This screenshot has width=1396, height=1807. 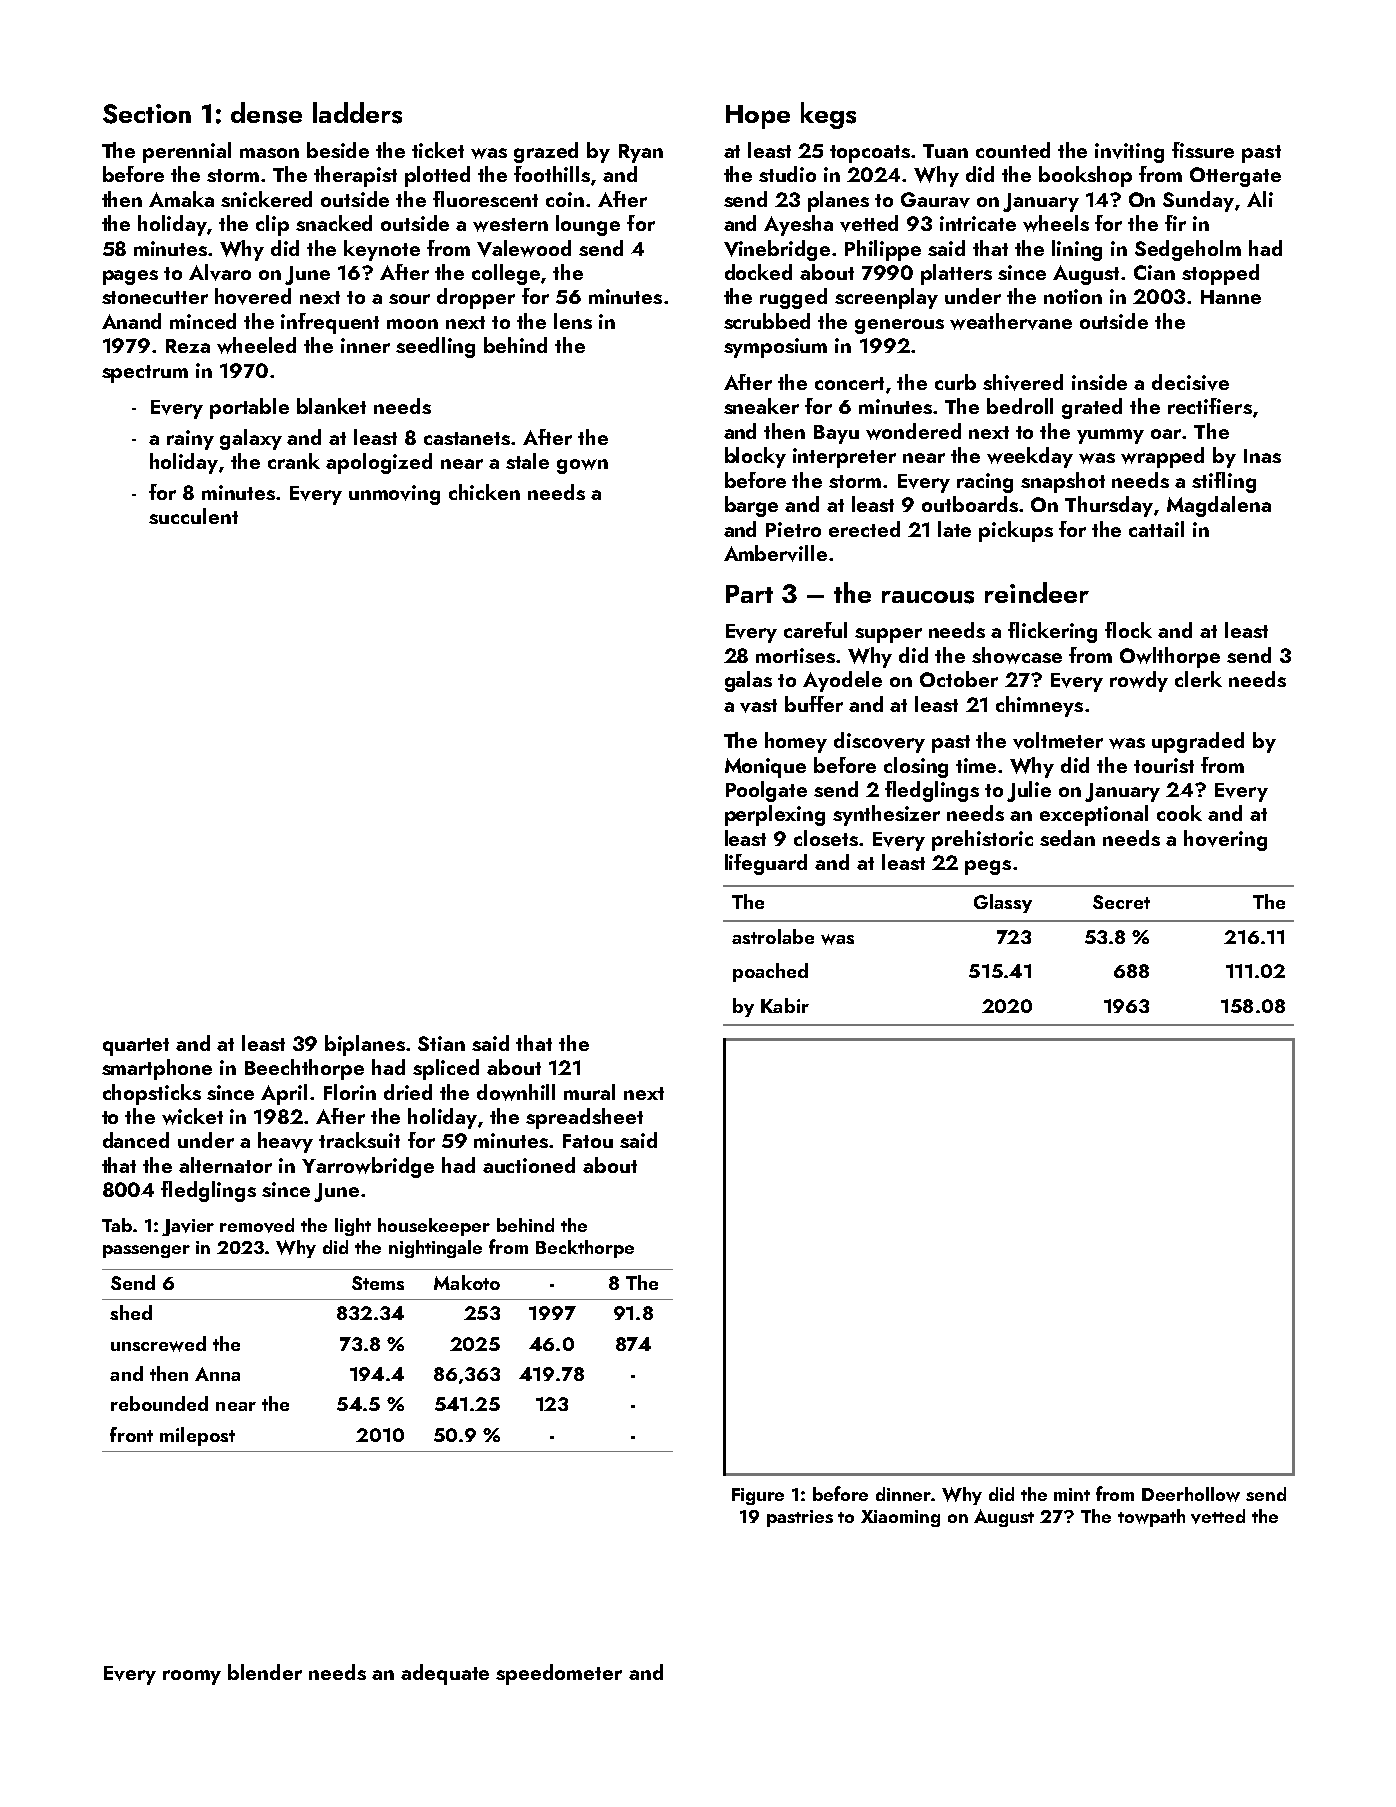 I want to click on portable, so click(x=249, y=408).
